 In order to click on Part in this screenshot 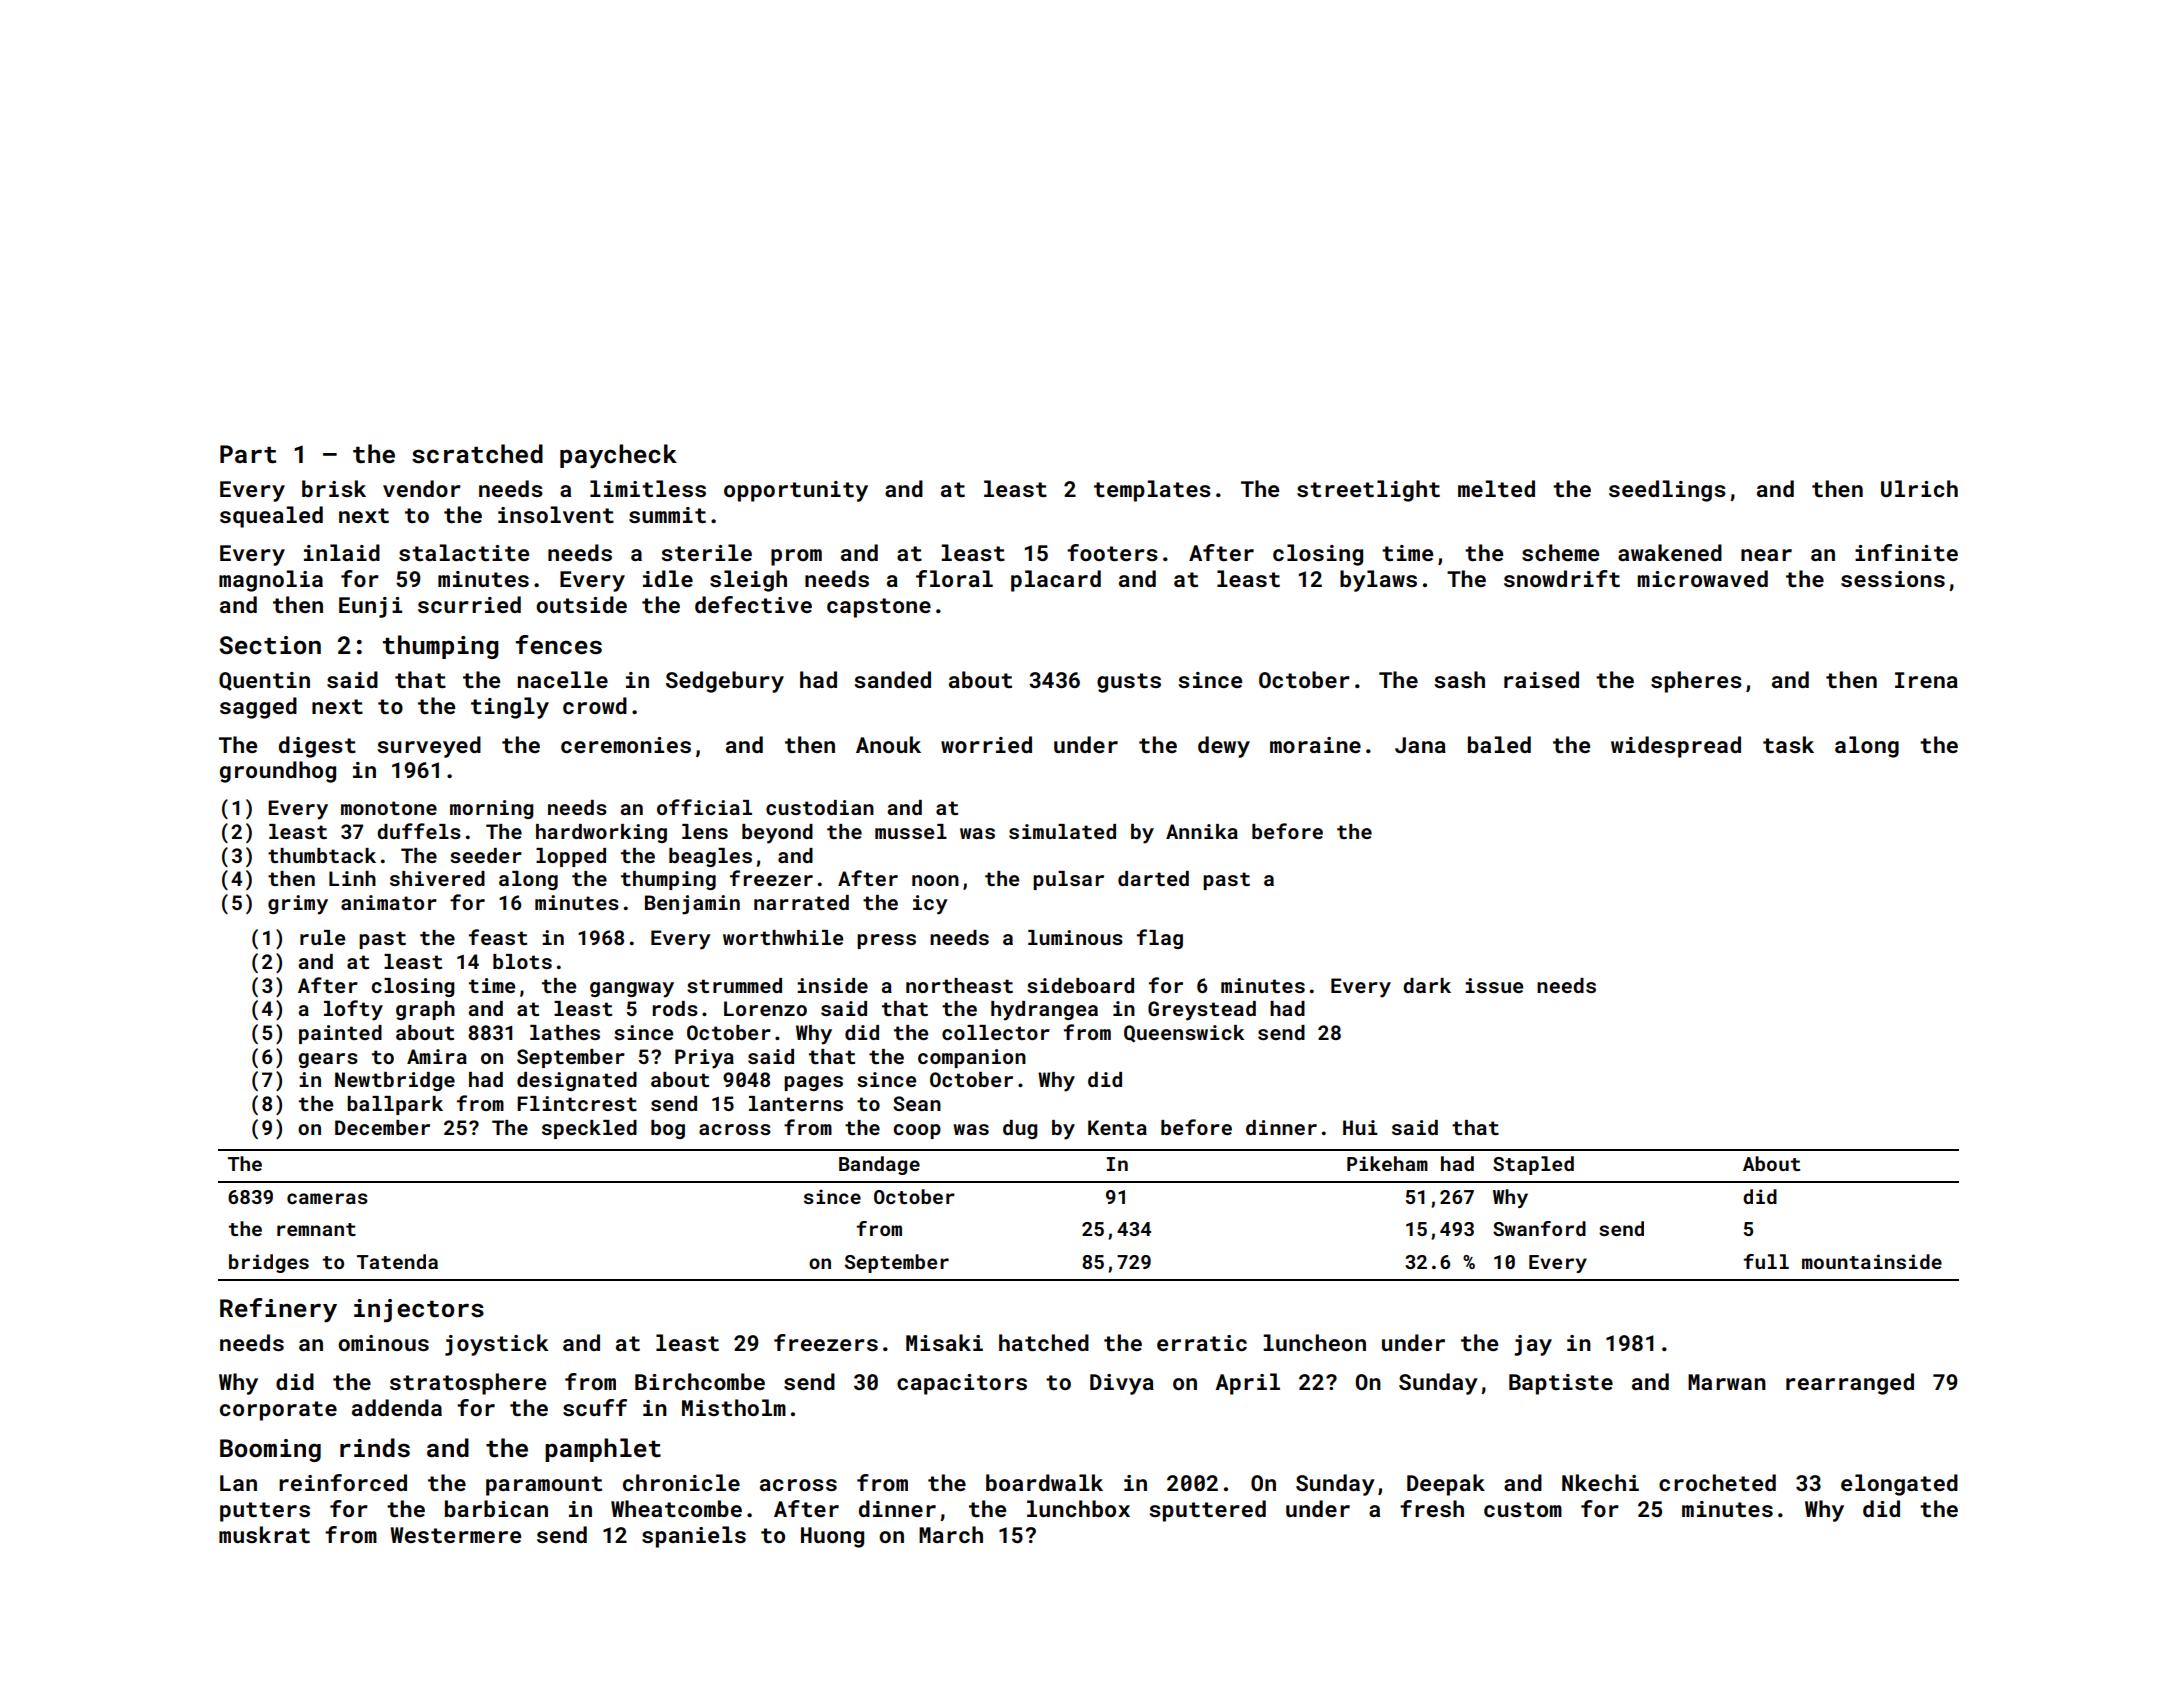, I will do `click(248, 454)`.
